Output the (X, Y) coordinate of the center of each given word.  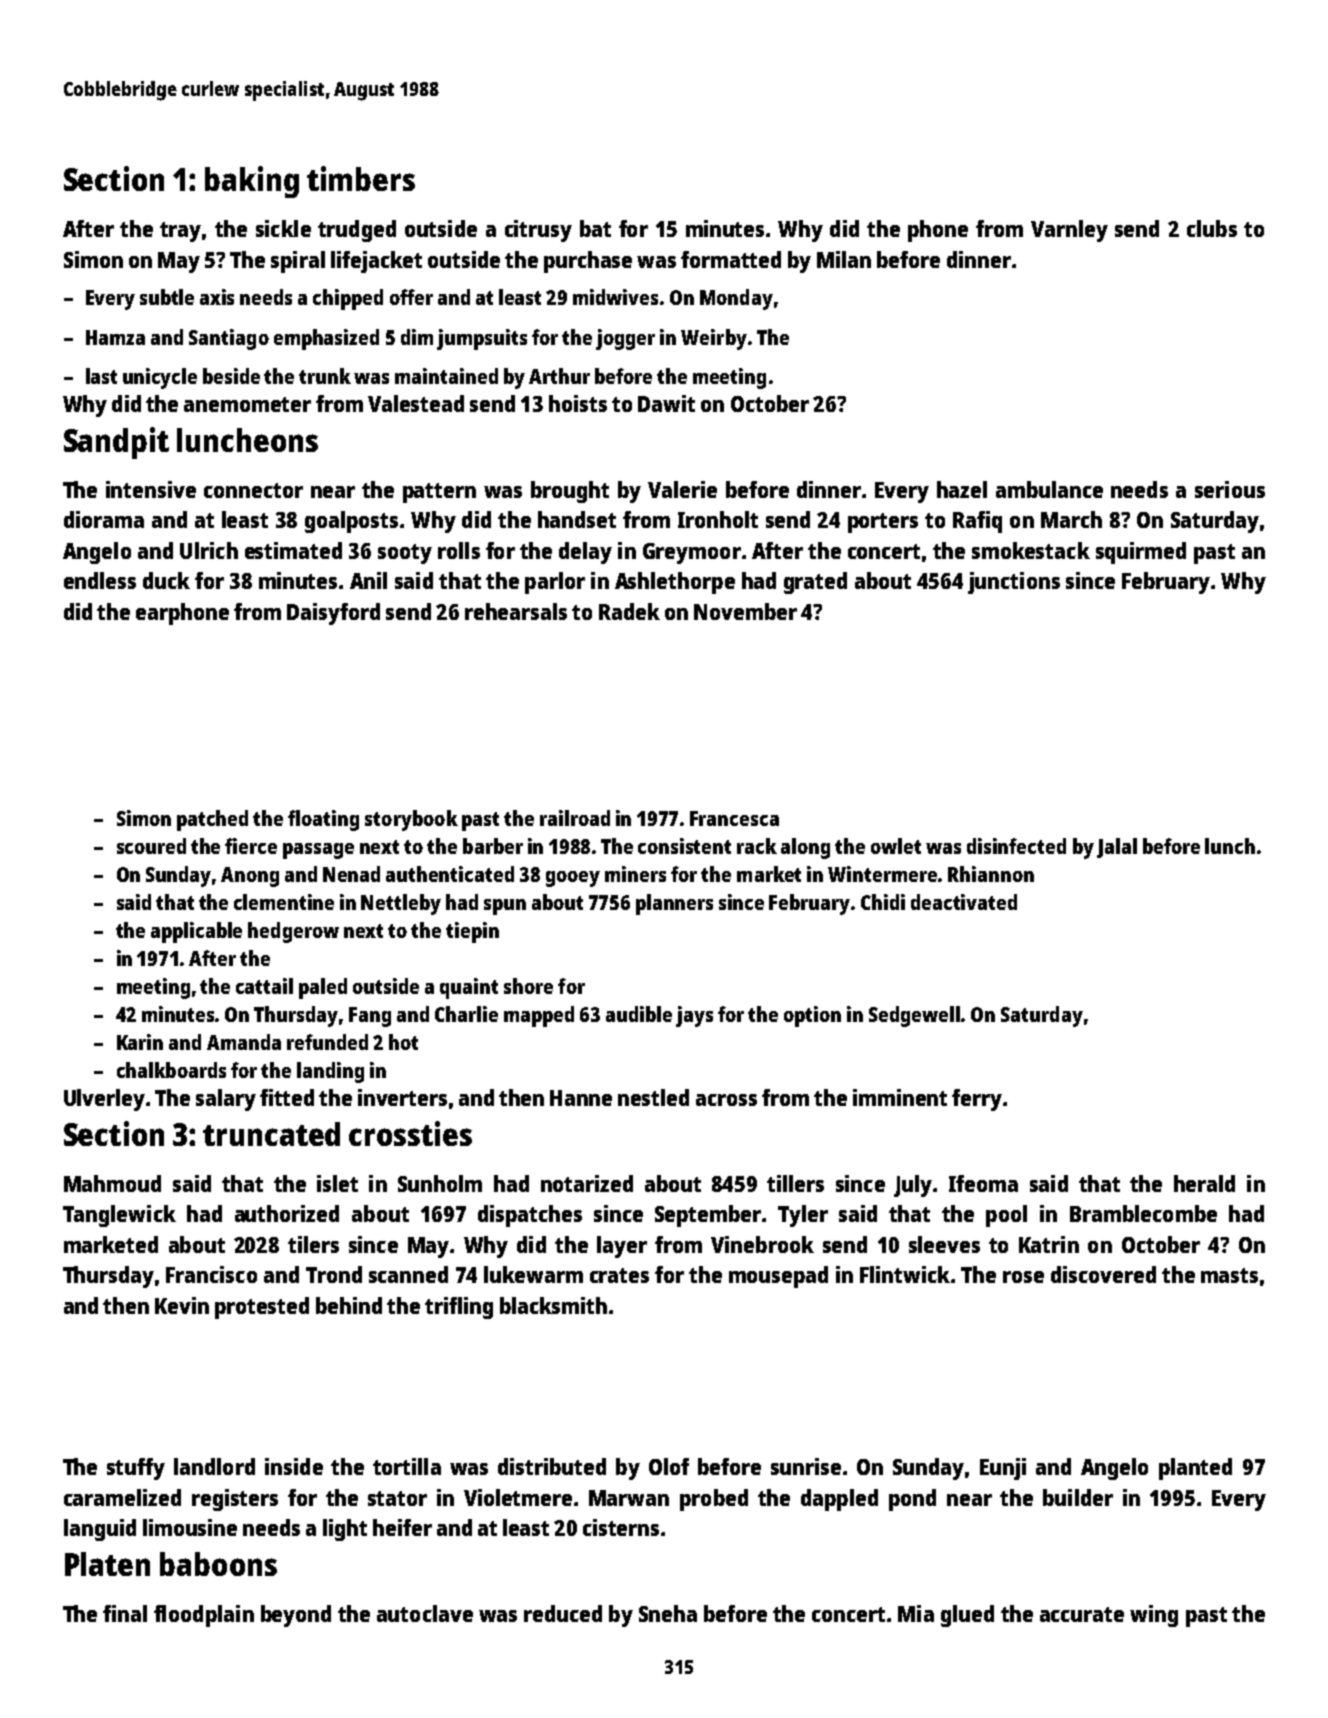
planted (1195, 1469)
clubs (1212, 228)
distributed (552, 1466)
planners (674, 904)
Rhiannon (991, 874)
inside (294, 1466)
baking (252, 182)
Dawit (666, 403)
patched (212, 820)
